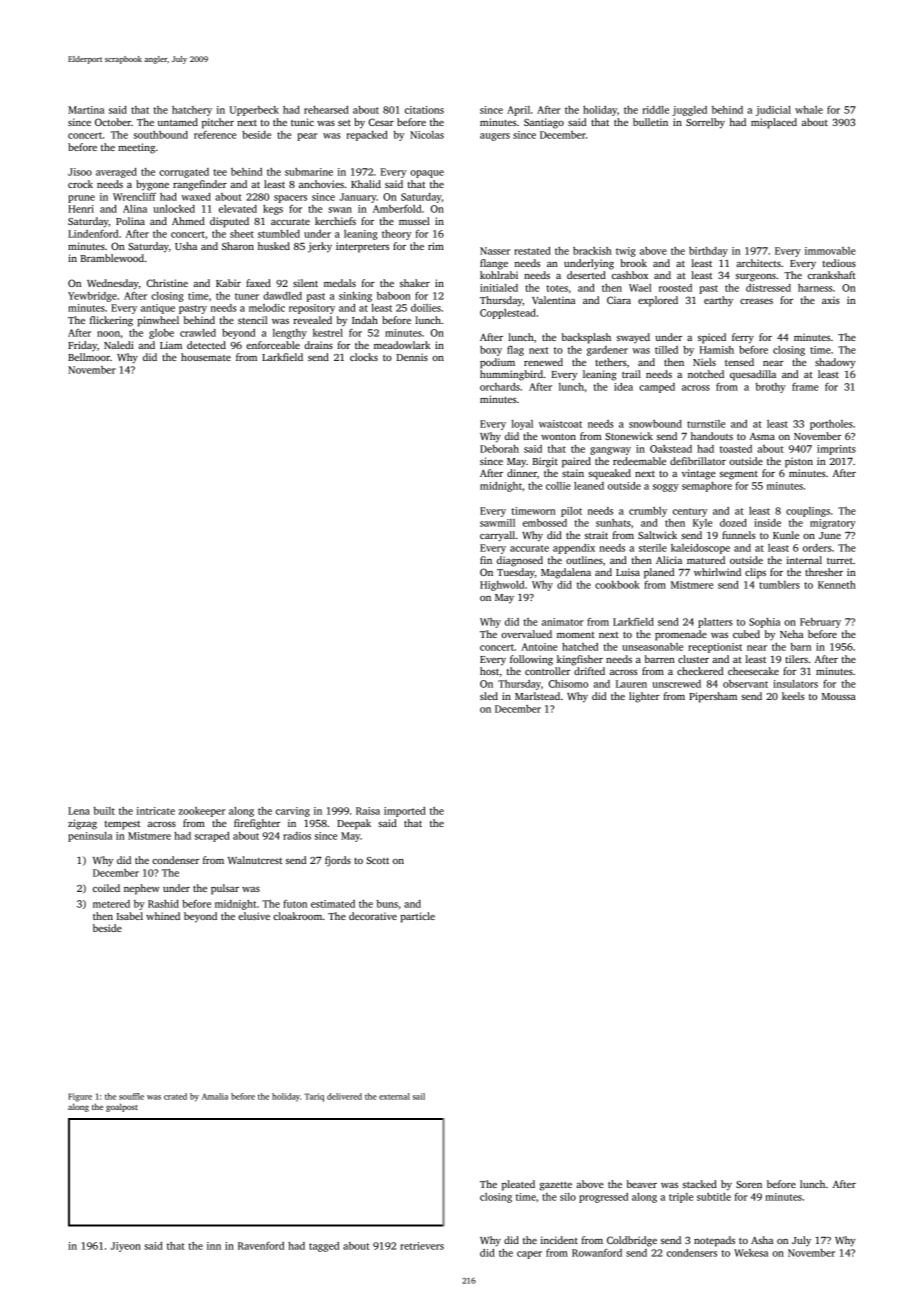 The width and height of the document is (924, 1308). Describe the element at coordinates (529, 1255) in the document. I see `caper` at that location.
